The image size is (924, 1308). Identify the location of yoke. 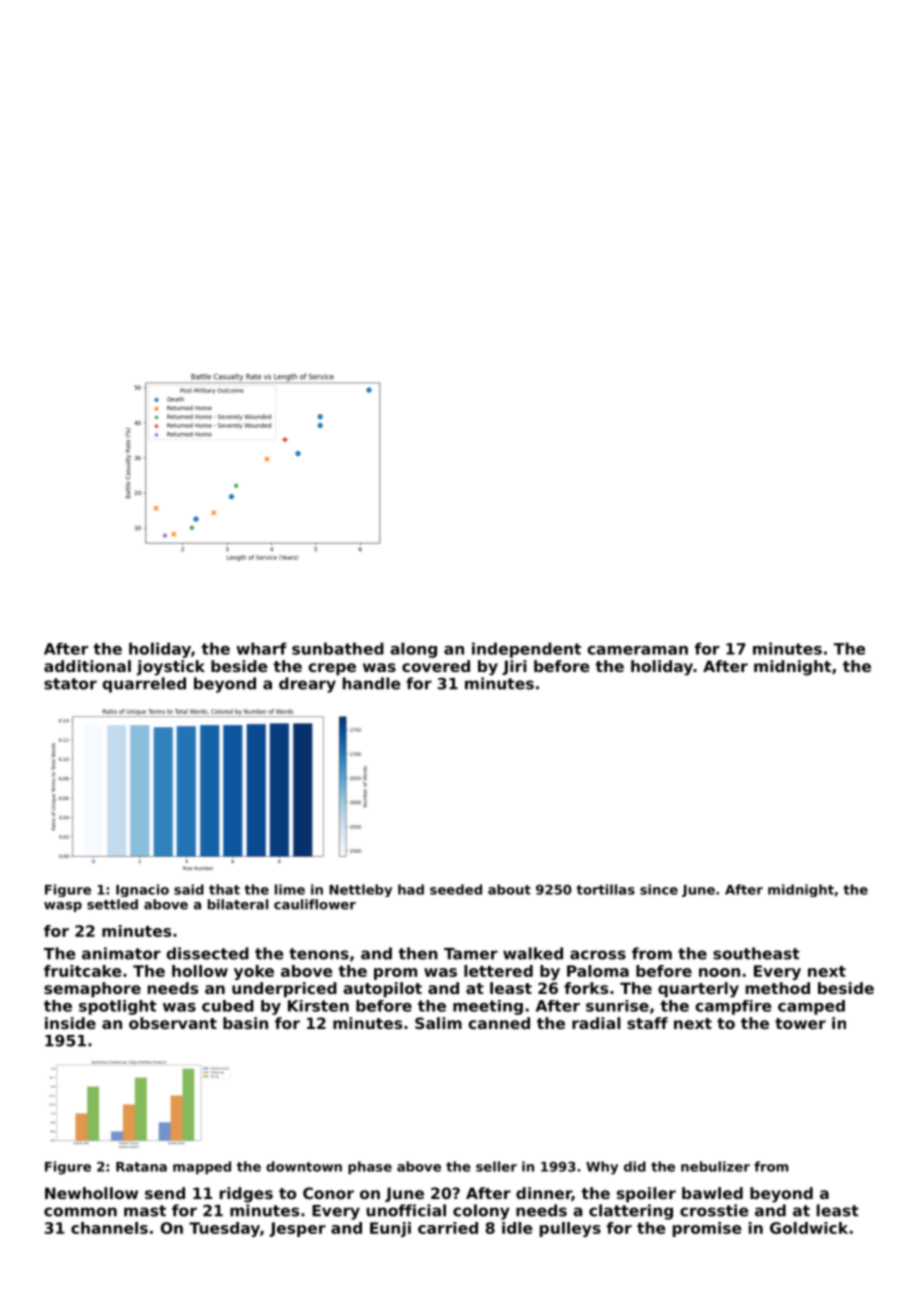
(254, 972).
